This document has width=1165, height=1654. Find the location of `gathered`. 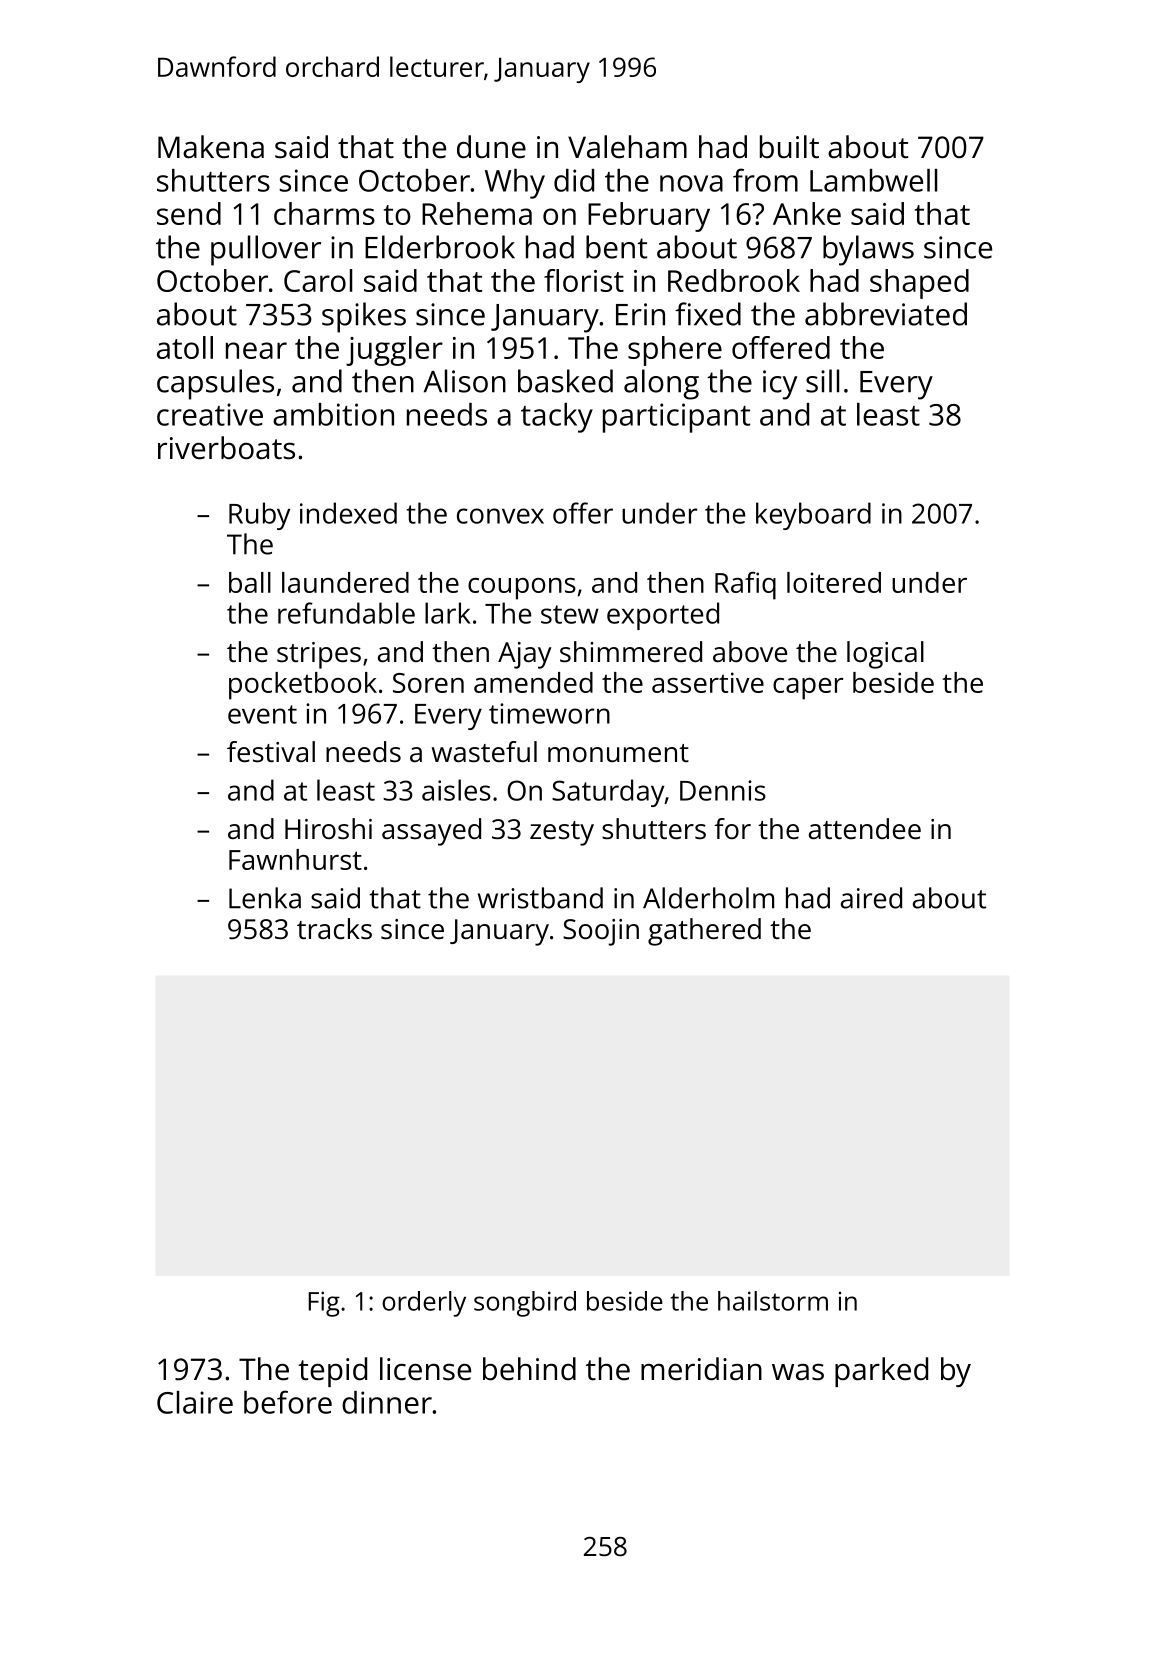

gathered is located at coordinates (704, 932).
